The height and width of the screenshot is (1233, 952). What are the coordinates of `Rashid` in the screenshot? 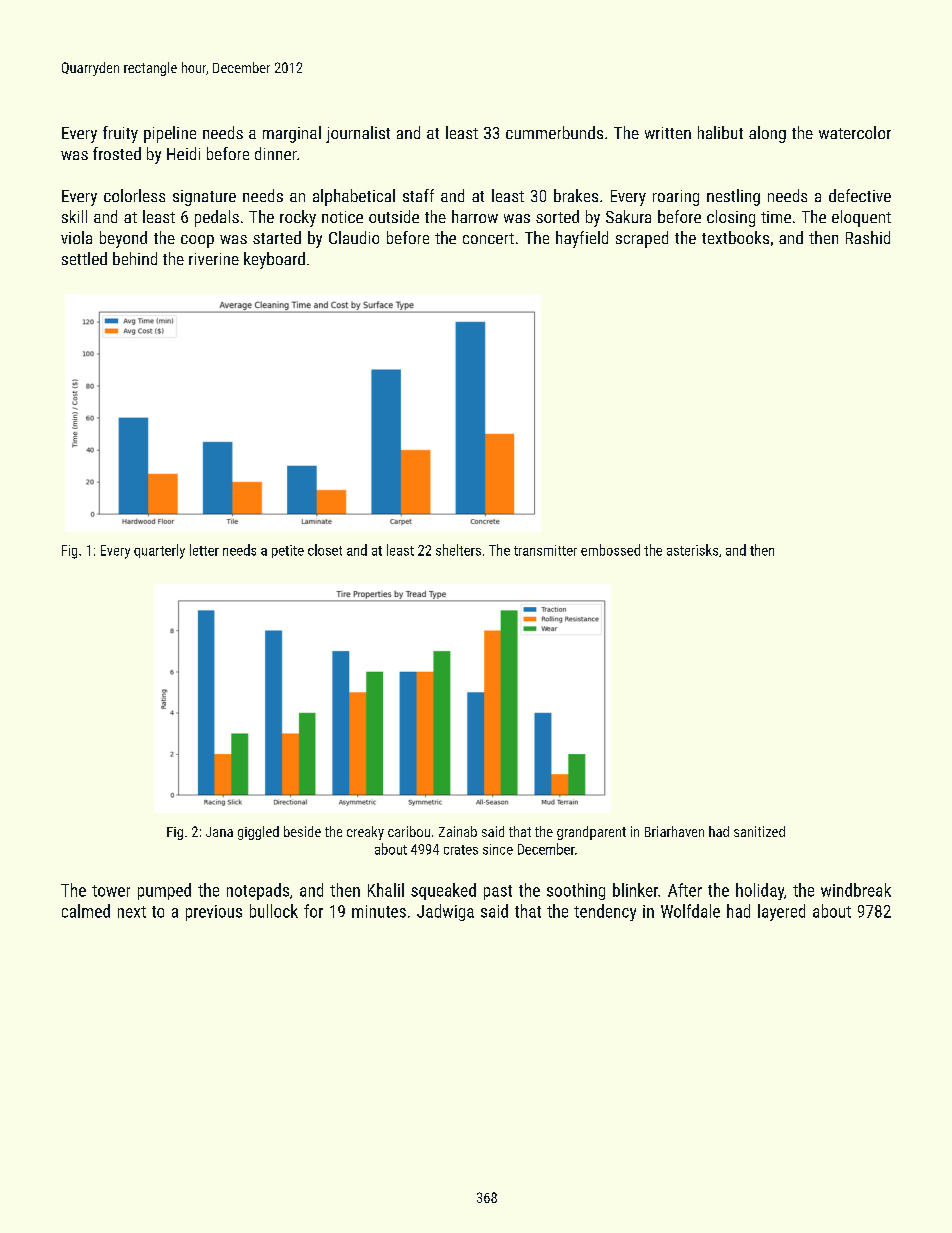 It's located at (868, 237).
